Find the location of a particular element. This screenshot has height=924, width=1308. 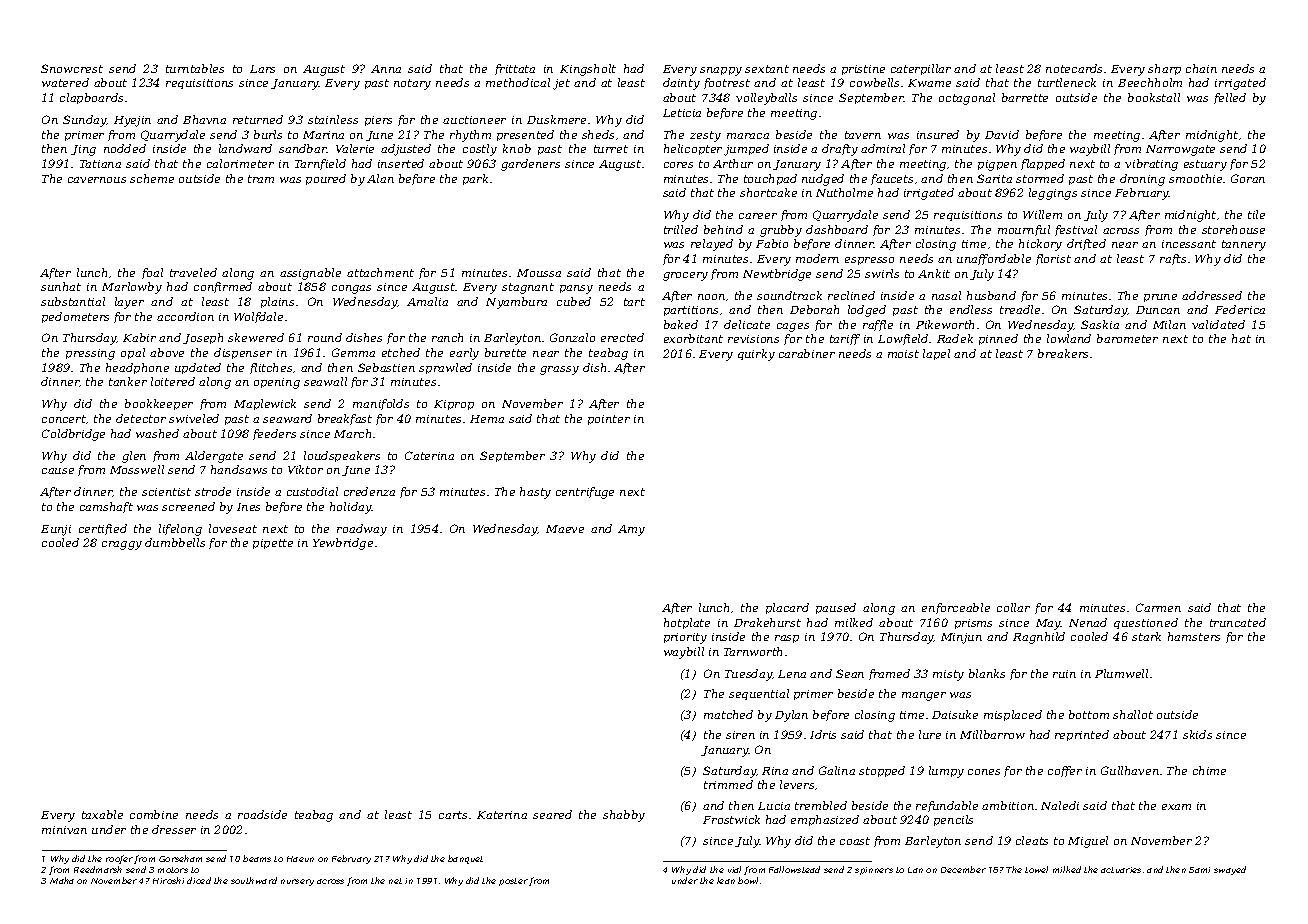

enforceable is located at coordinates (956, 608).
